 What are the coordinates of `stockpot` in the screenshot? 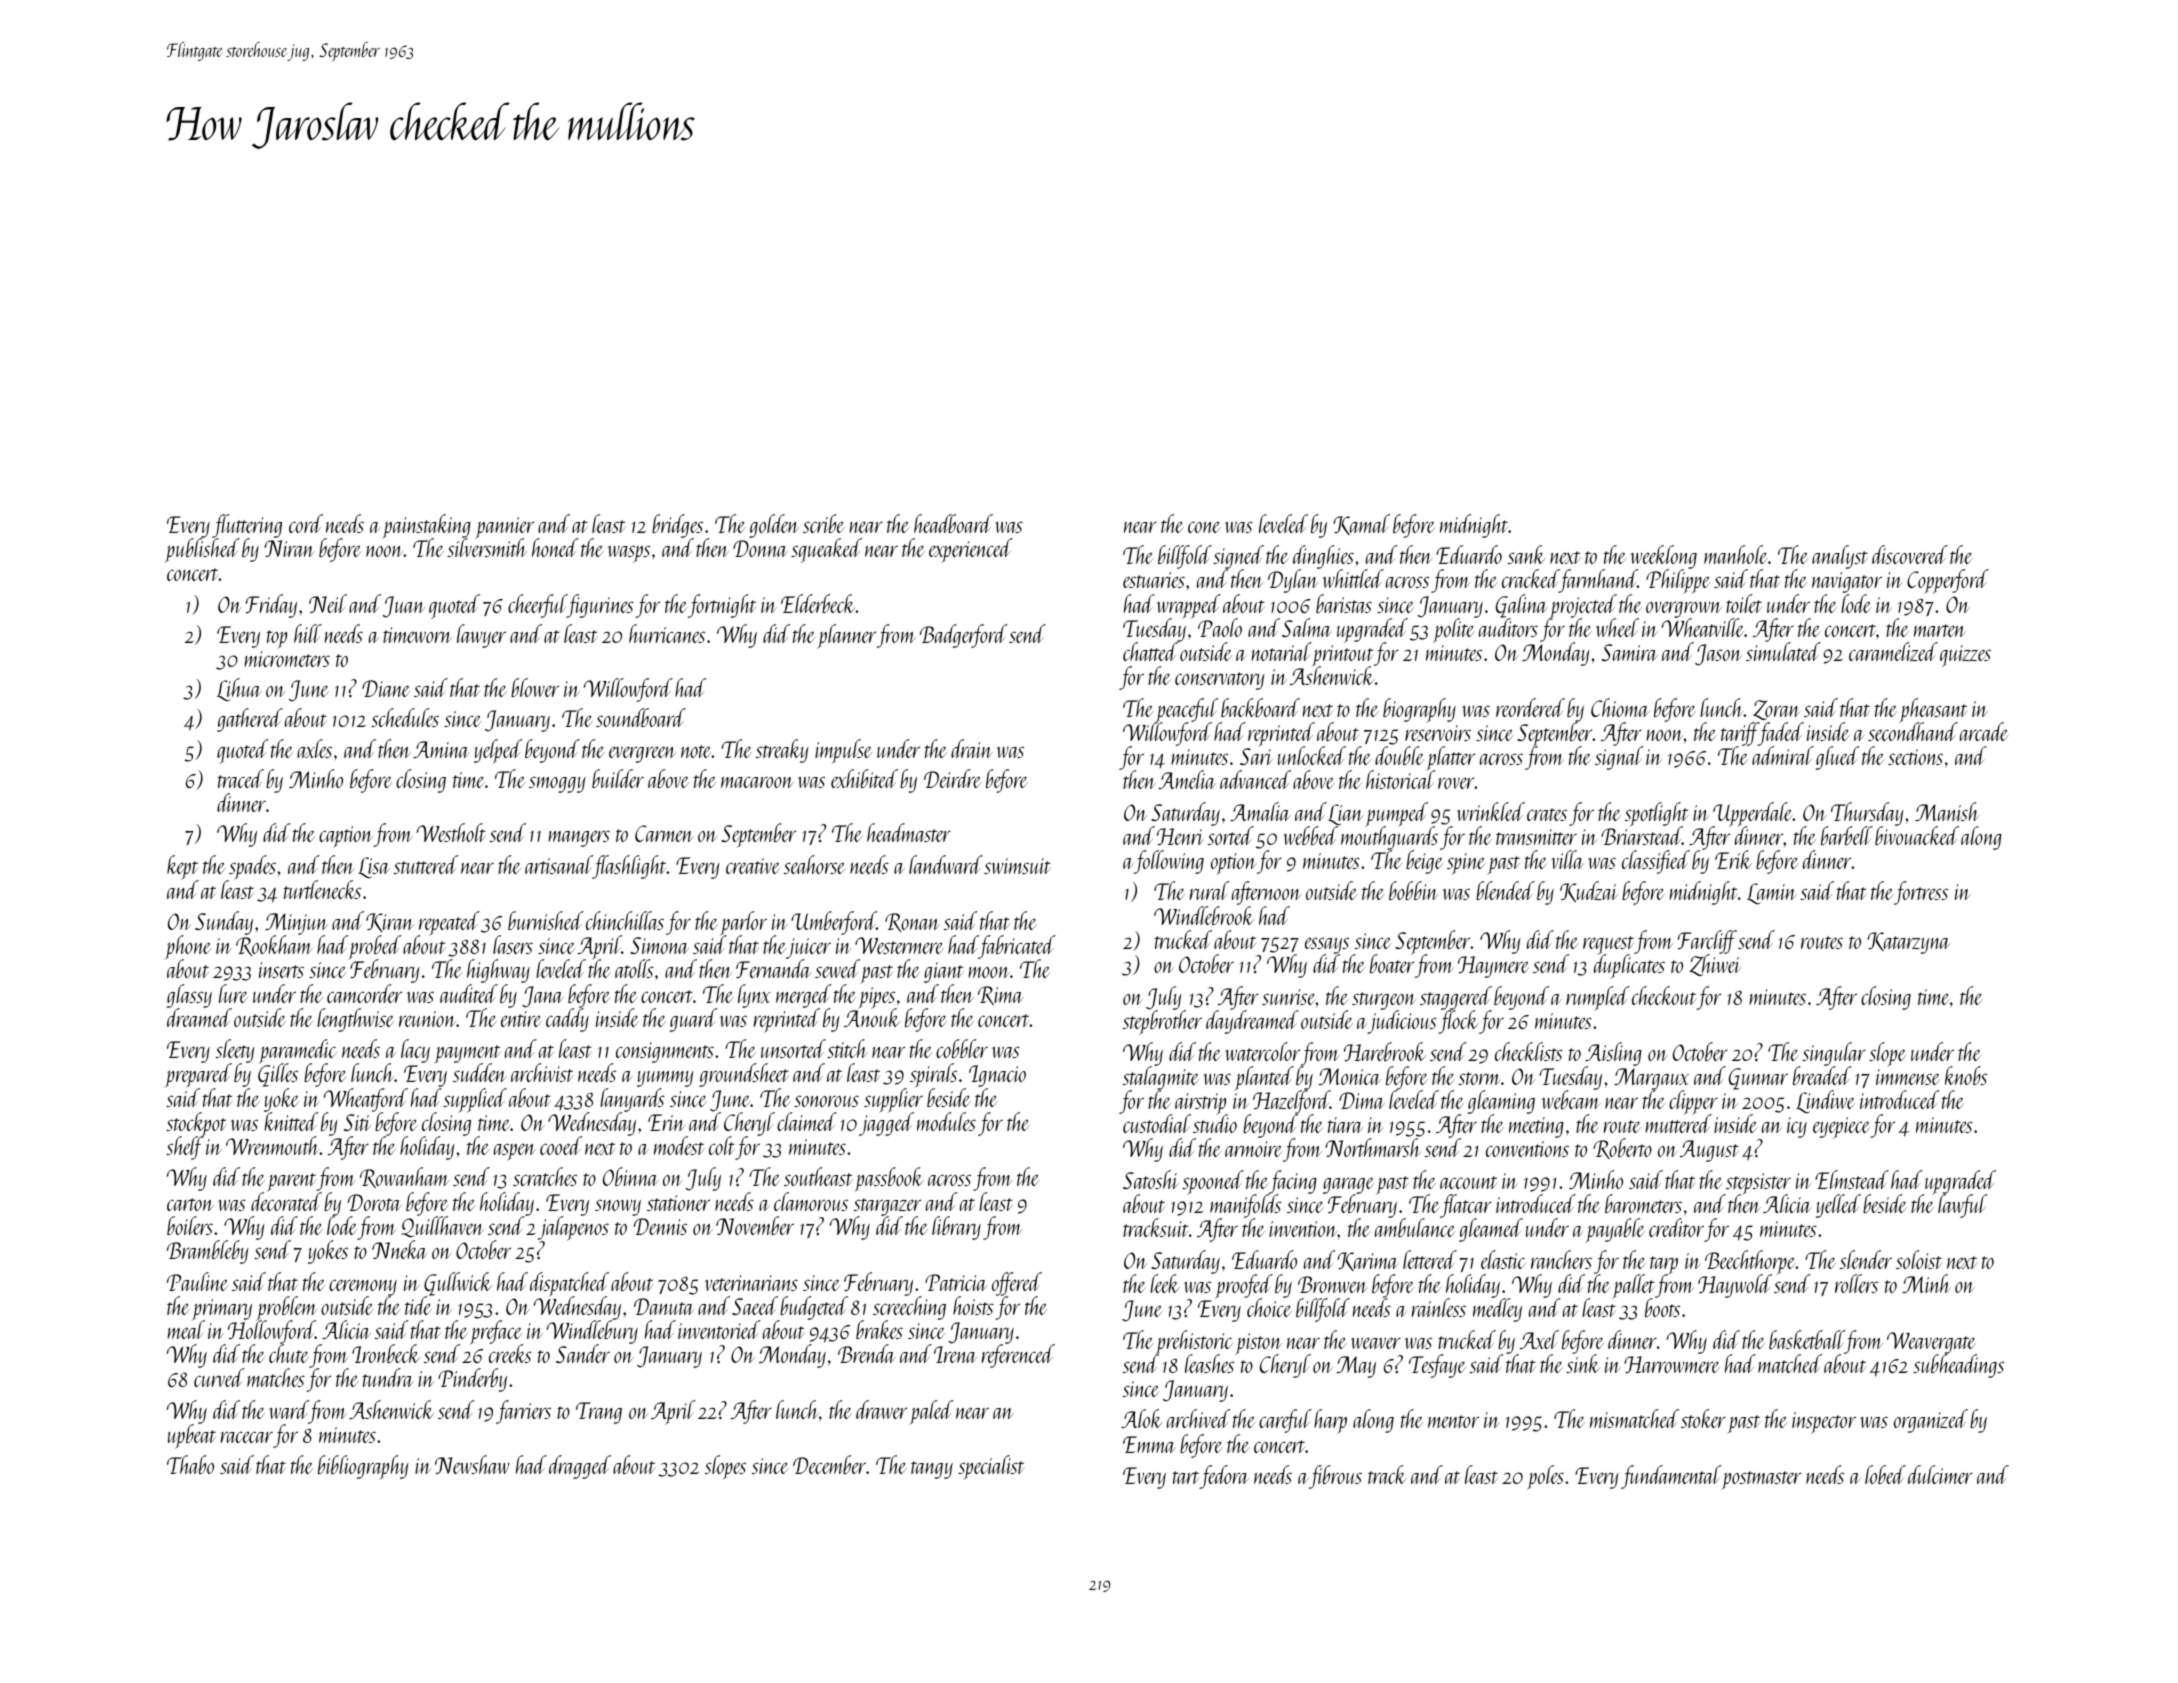 It's located at (196, 1124).
